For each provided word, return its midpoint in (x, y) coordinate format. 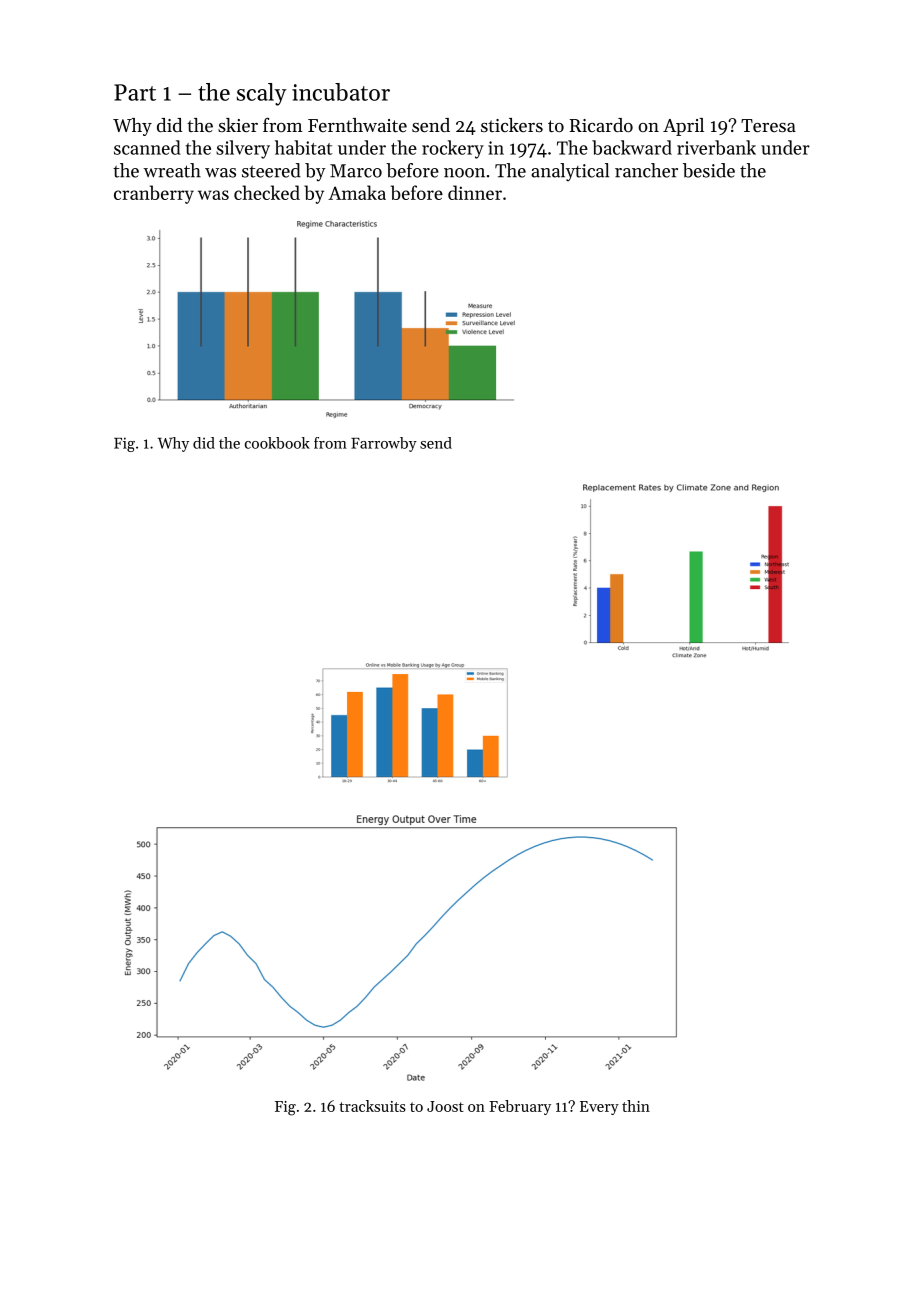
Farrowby (384, 444)
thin (636, 1106)
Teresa (768, 125)
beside (709, 170)
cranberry (154, 194)
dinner (475, 192)
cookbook (277, 443)
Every (599, 1108)
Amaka (357, 192)
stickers (512, 125)
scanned (147, 147)
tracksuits (372, 1106)
